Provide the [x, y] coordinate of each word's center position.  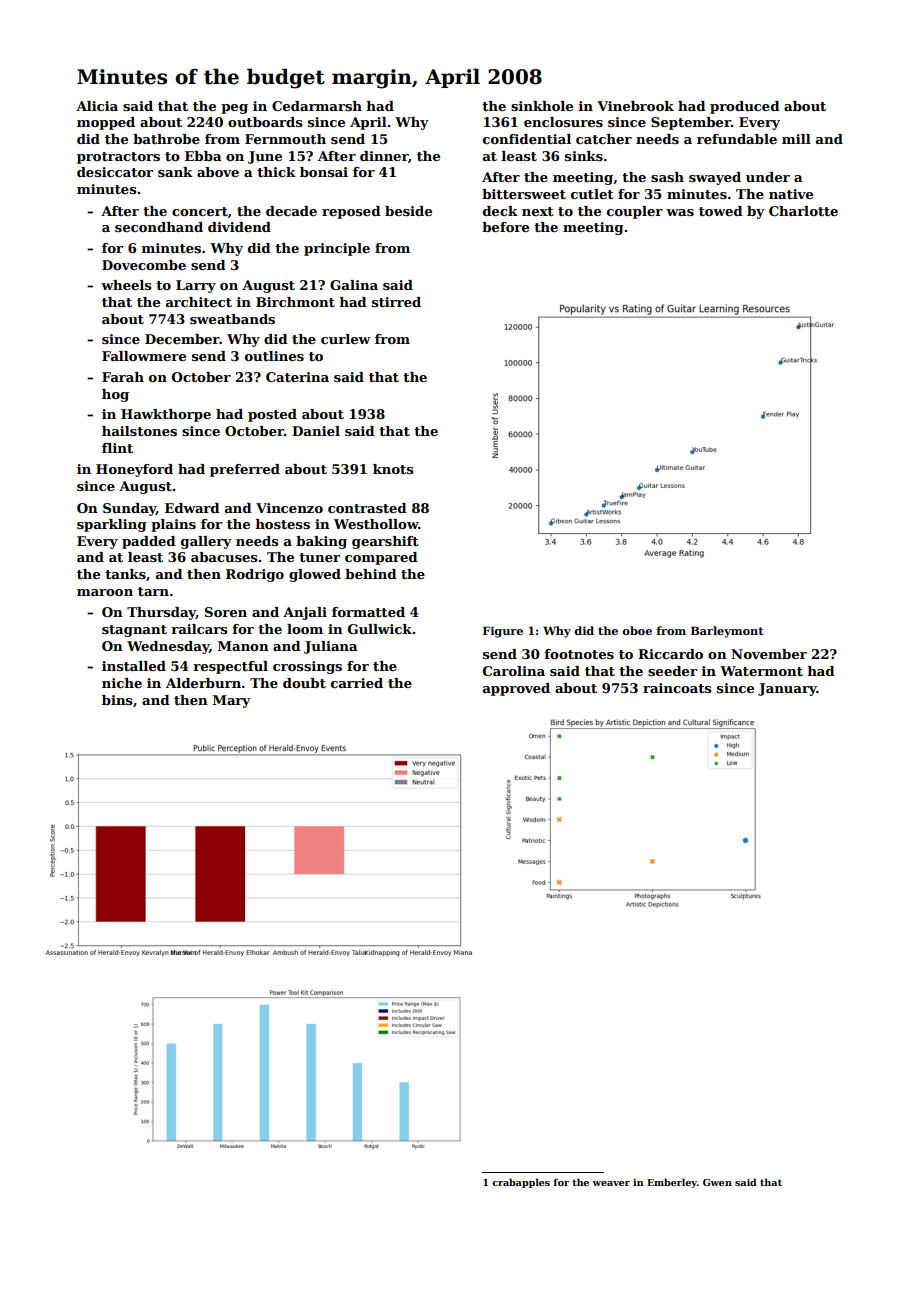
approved [516, 689]
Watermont [761, 671]
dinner [384, 156]
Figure [503, 632]
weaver [611, 1183]
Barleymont [727, 632]
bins [117, 700]
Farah [123, 377]
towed [721, 211]
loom [305, 629]
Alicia [97, 106]
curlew [346, 339]
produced [745, 107]
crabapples [521, 1183]
